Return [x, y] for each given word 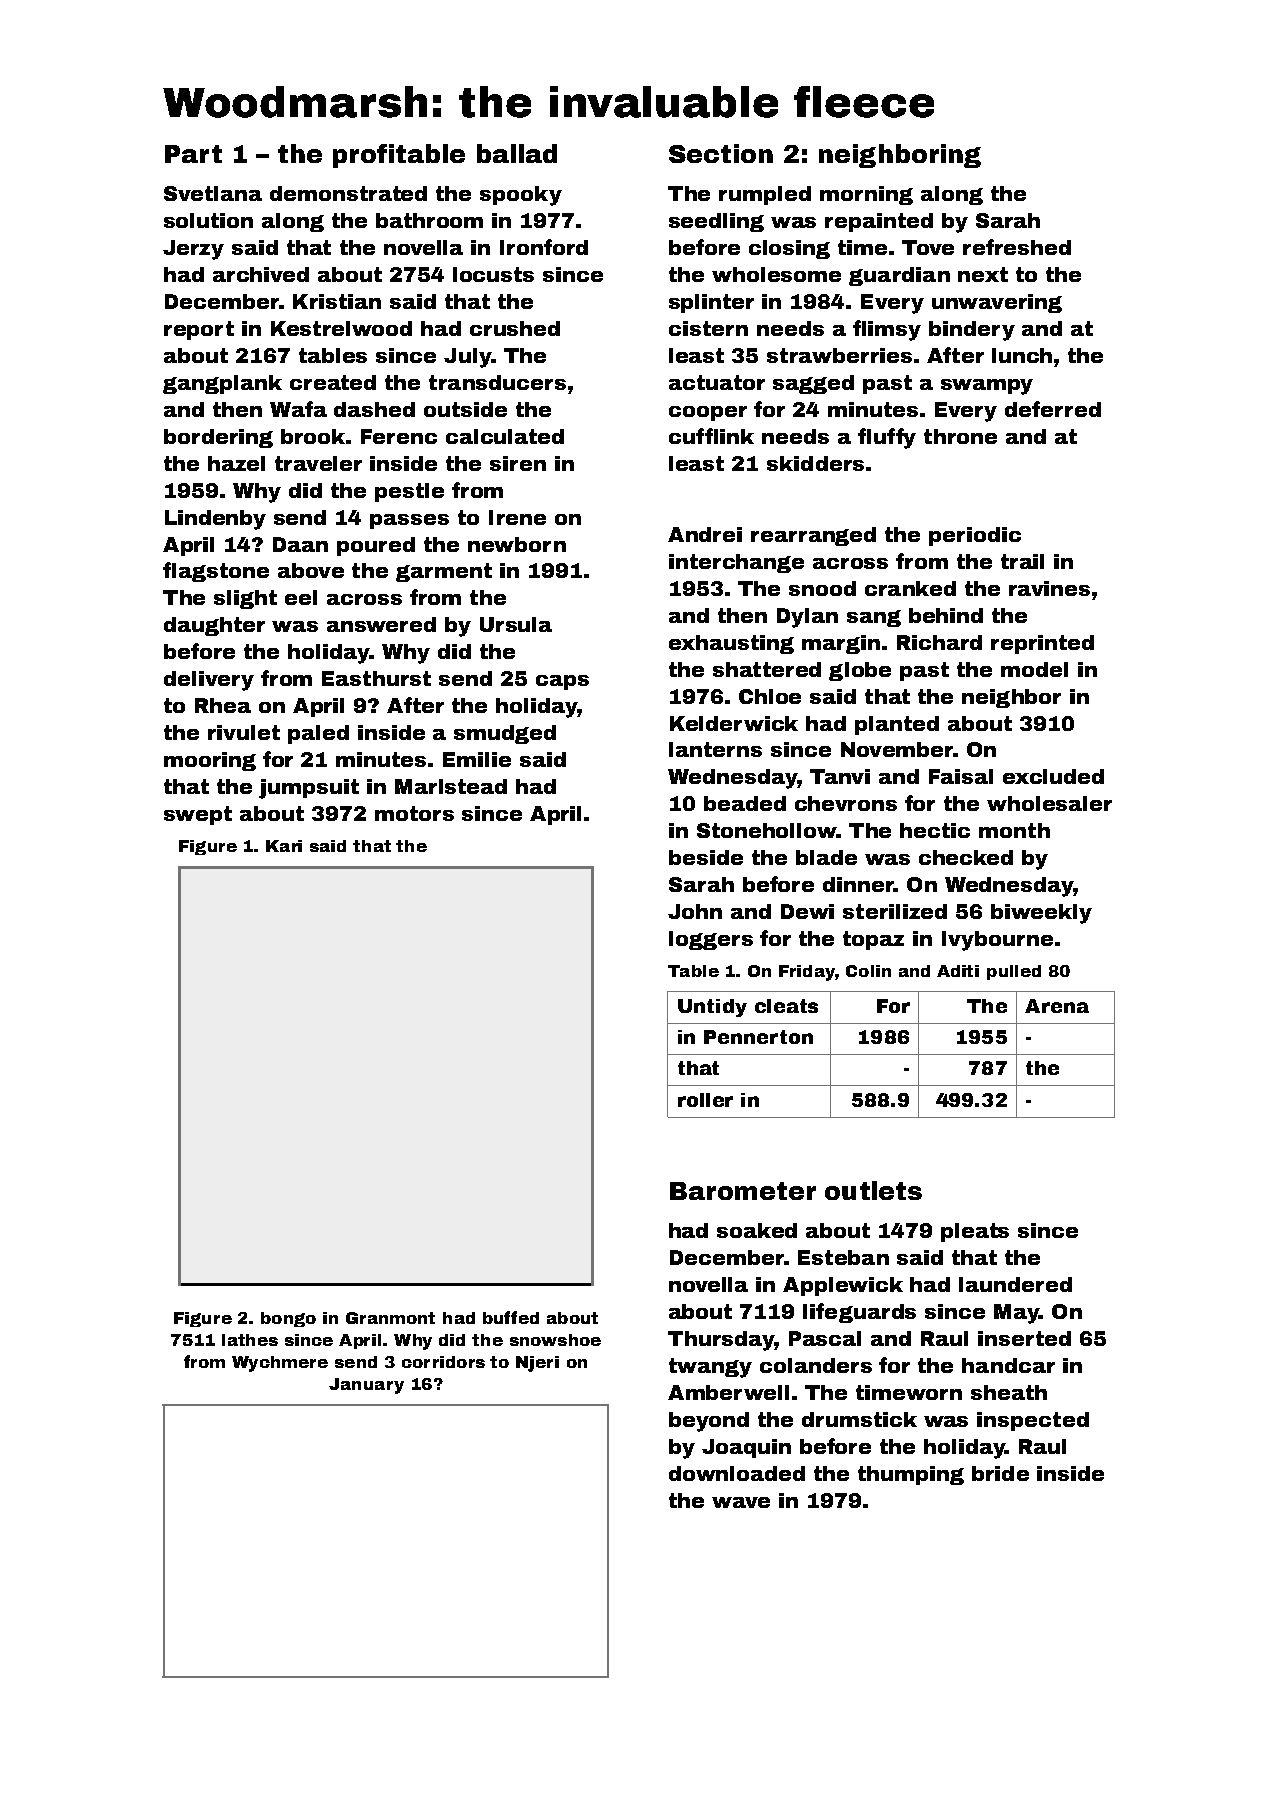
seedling [716, 222]
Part [193, 154]
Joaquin [746, 1448]
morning [866, 195]
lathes [250, 1340]
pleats [975, 1232]
